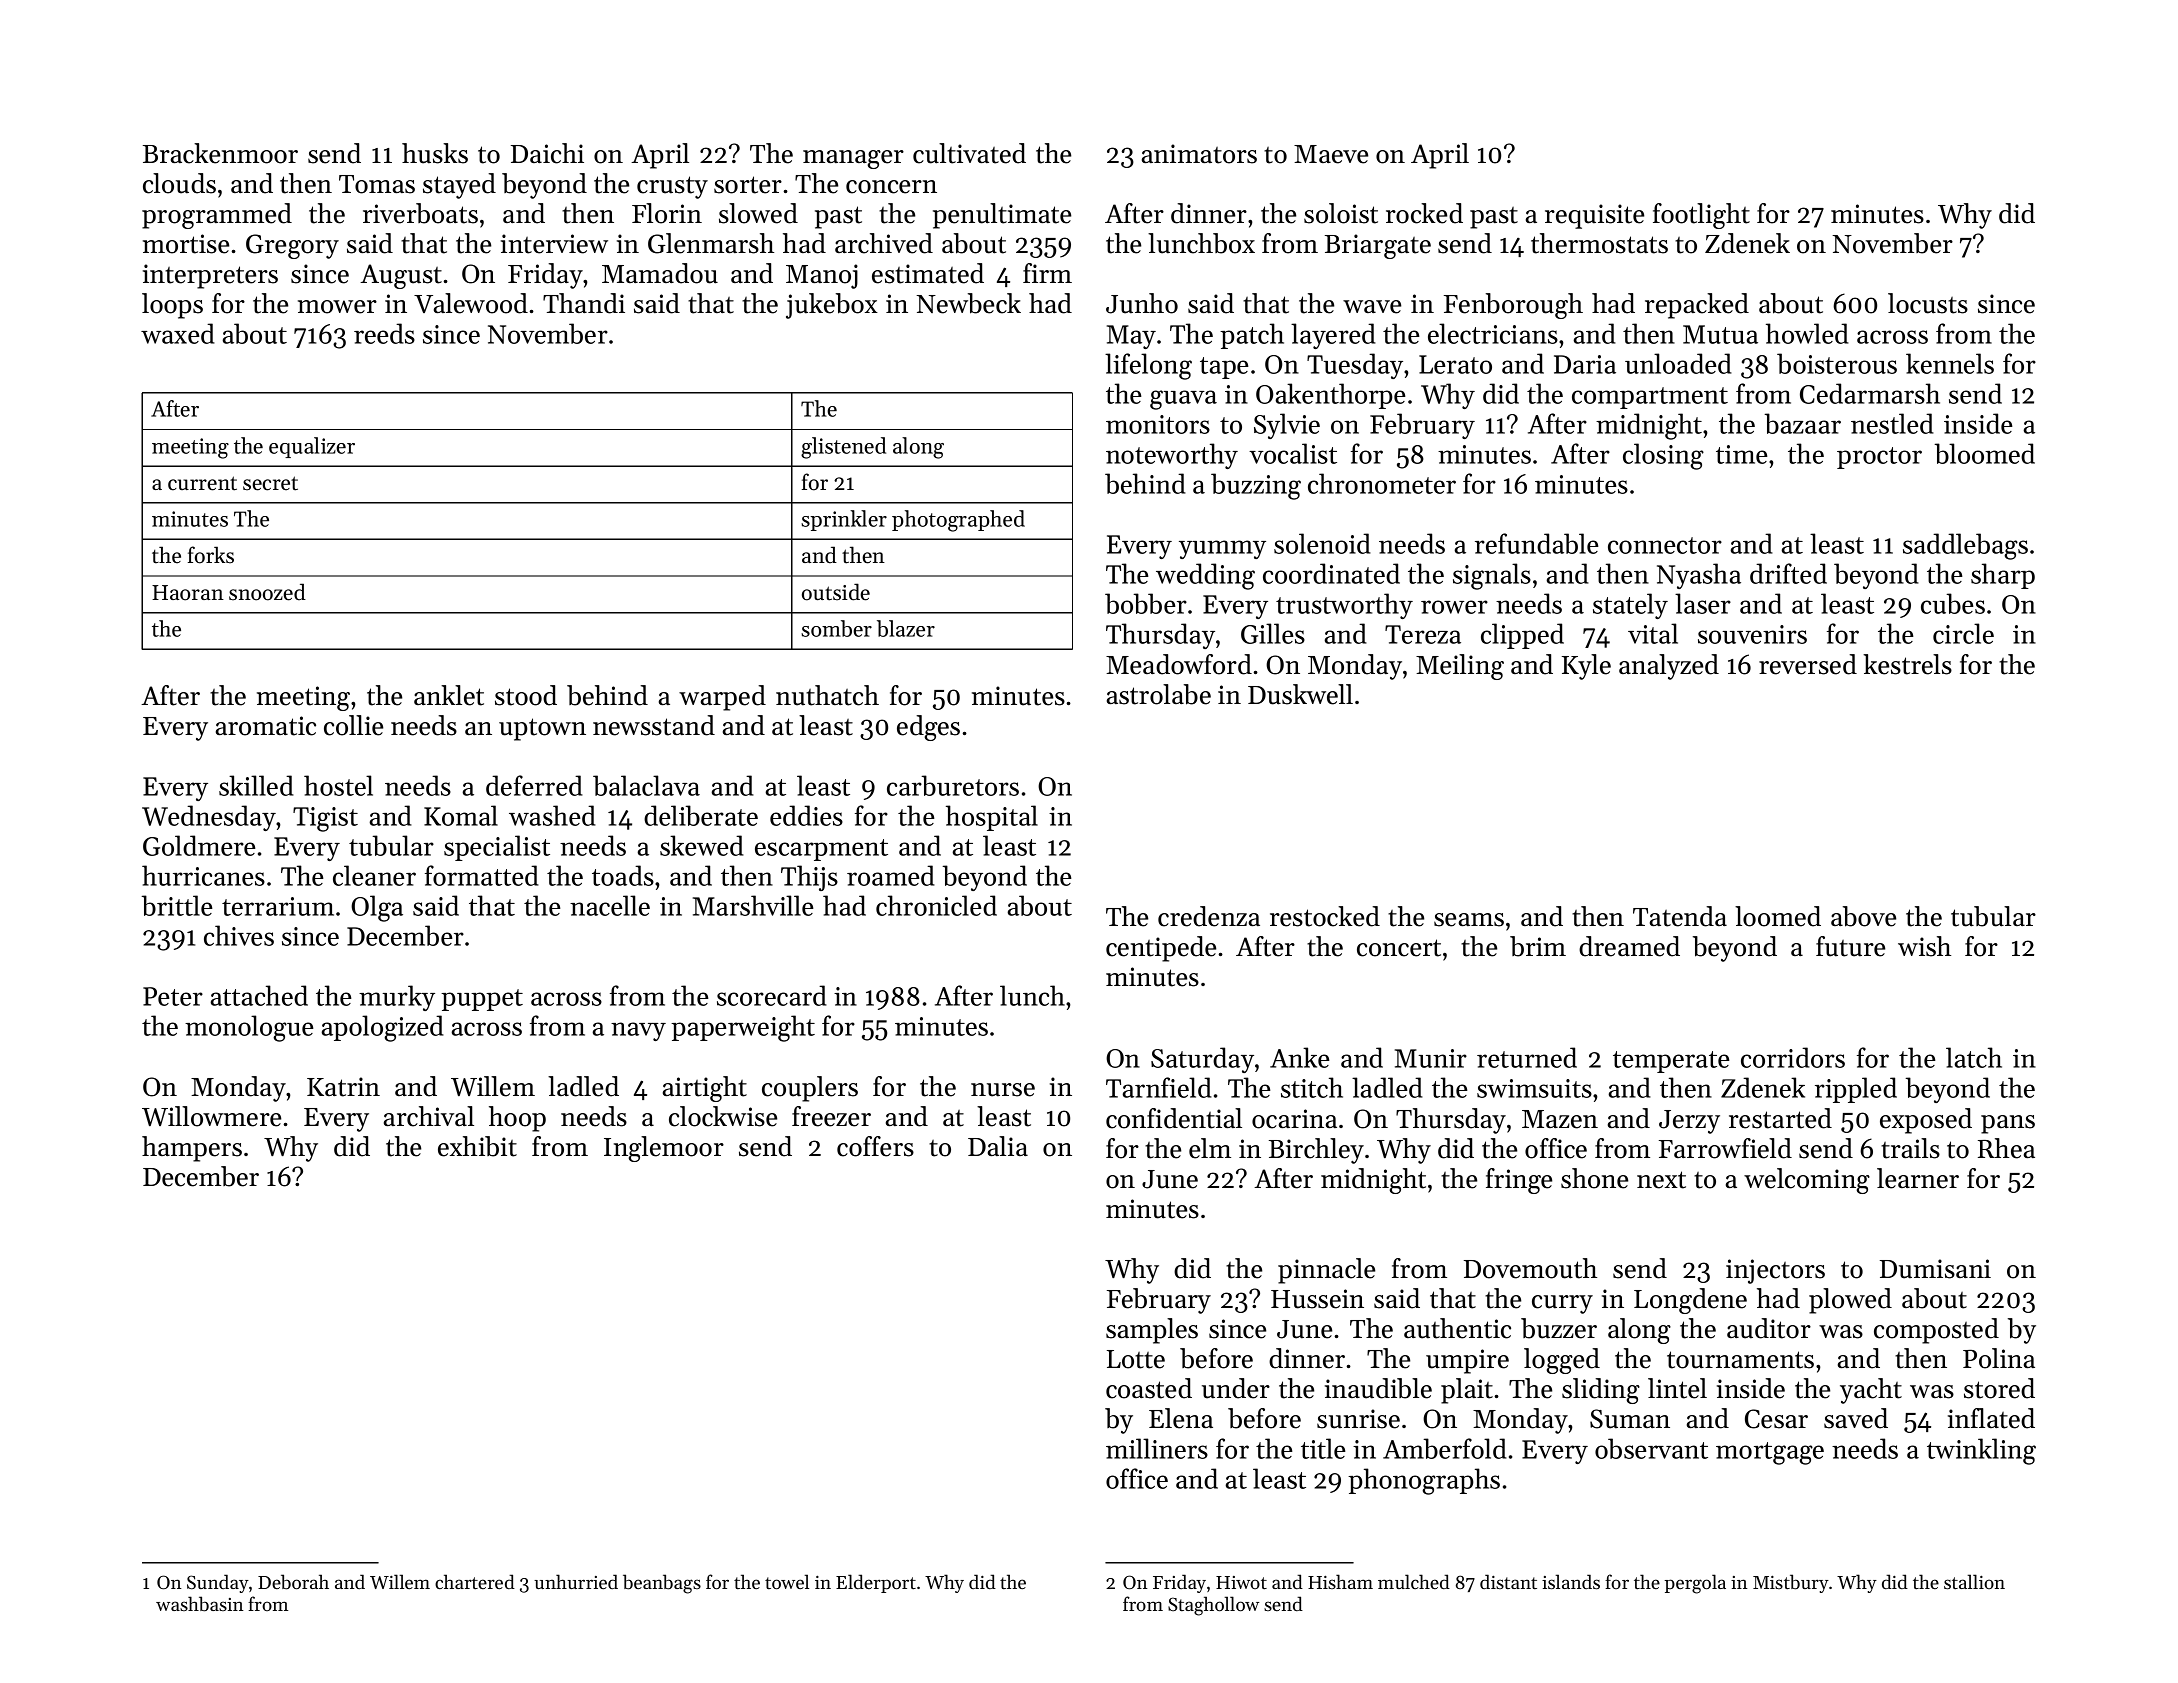  Describe the element at coordinates (1629, 946) in the screenshot. I see `dreamed` at that location.
